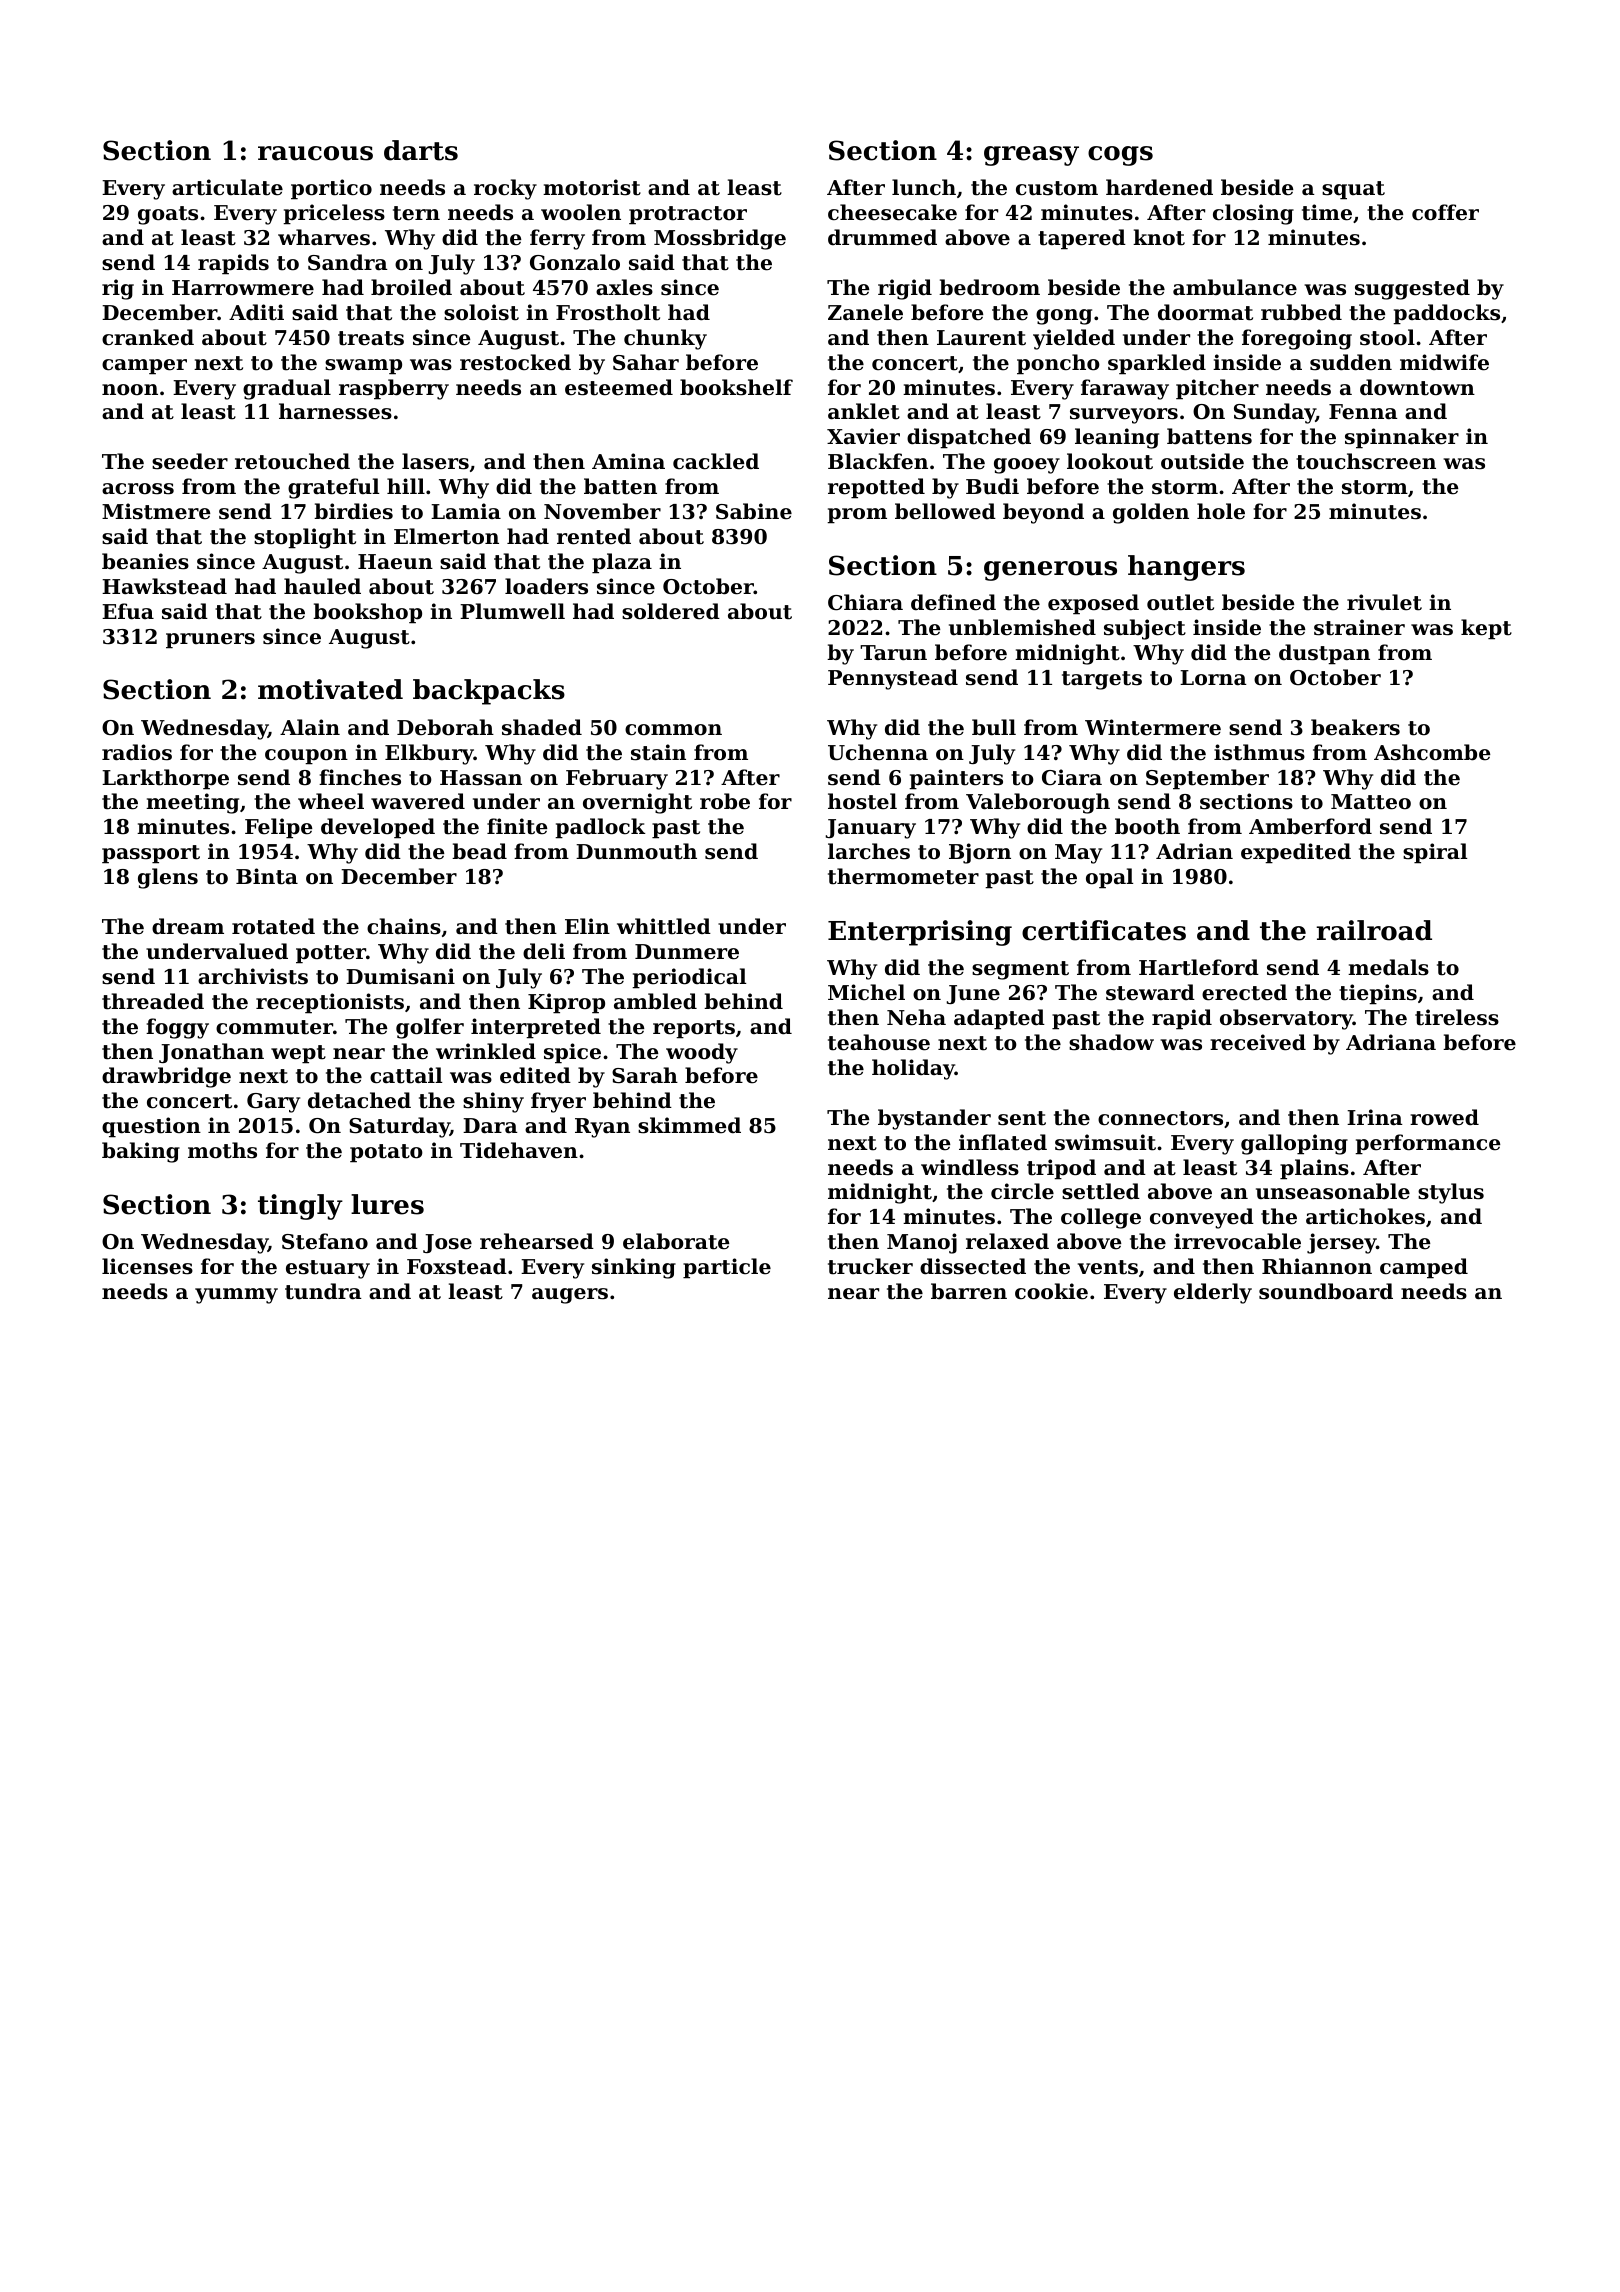 This screenshot has height=2292, width=1620. I want to click on Sabine, so click(754, 511).
